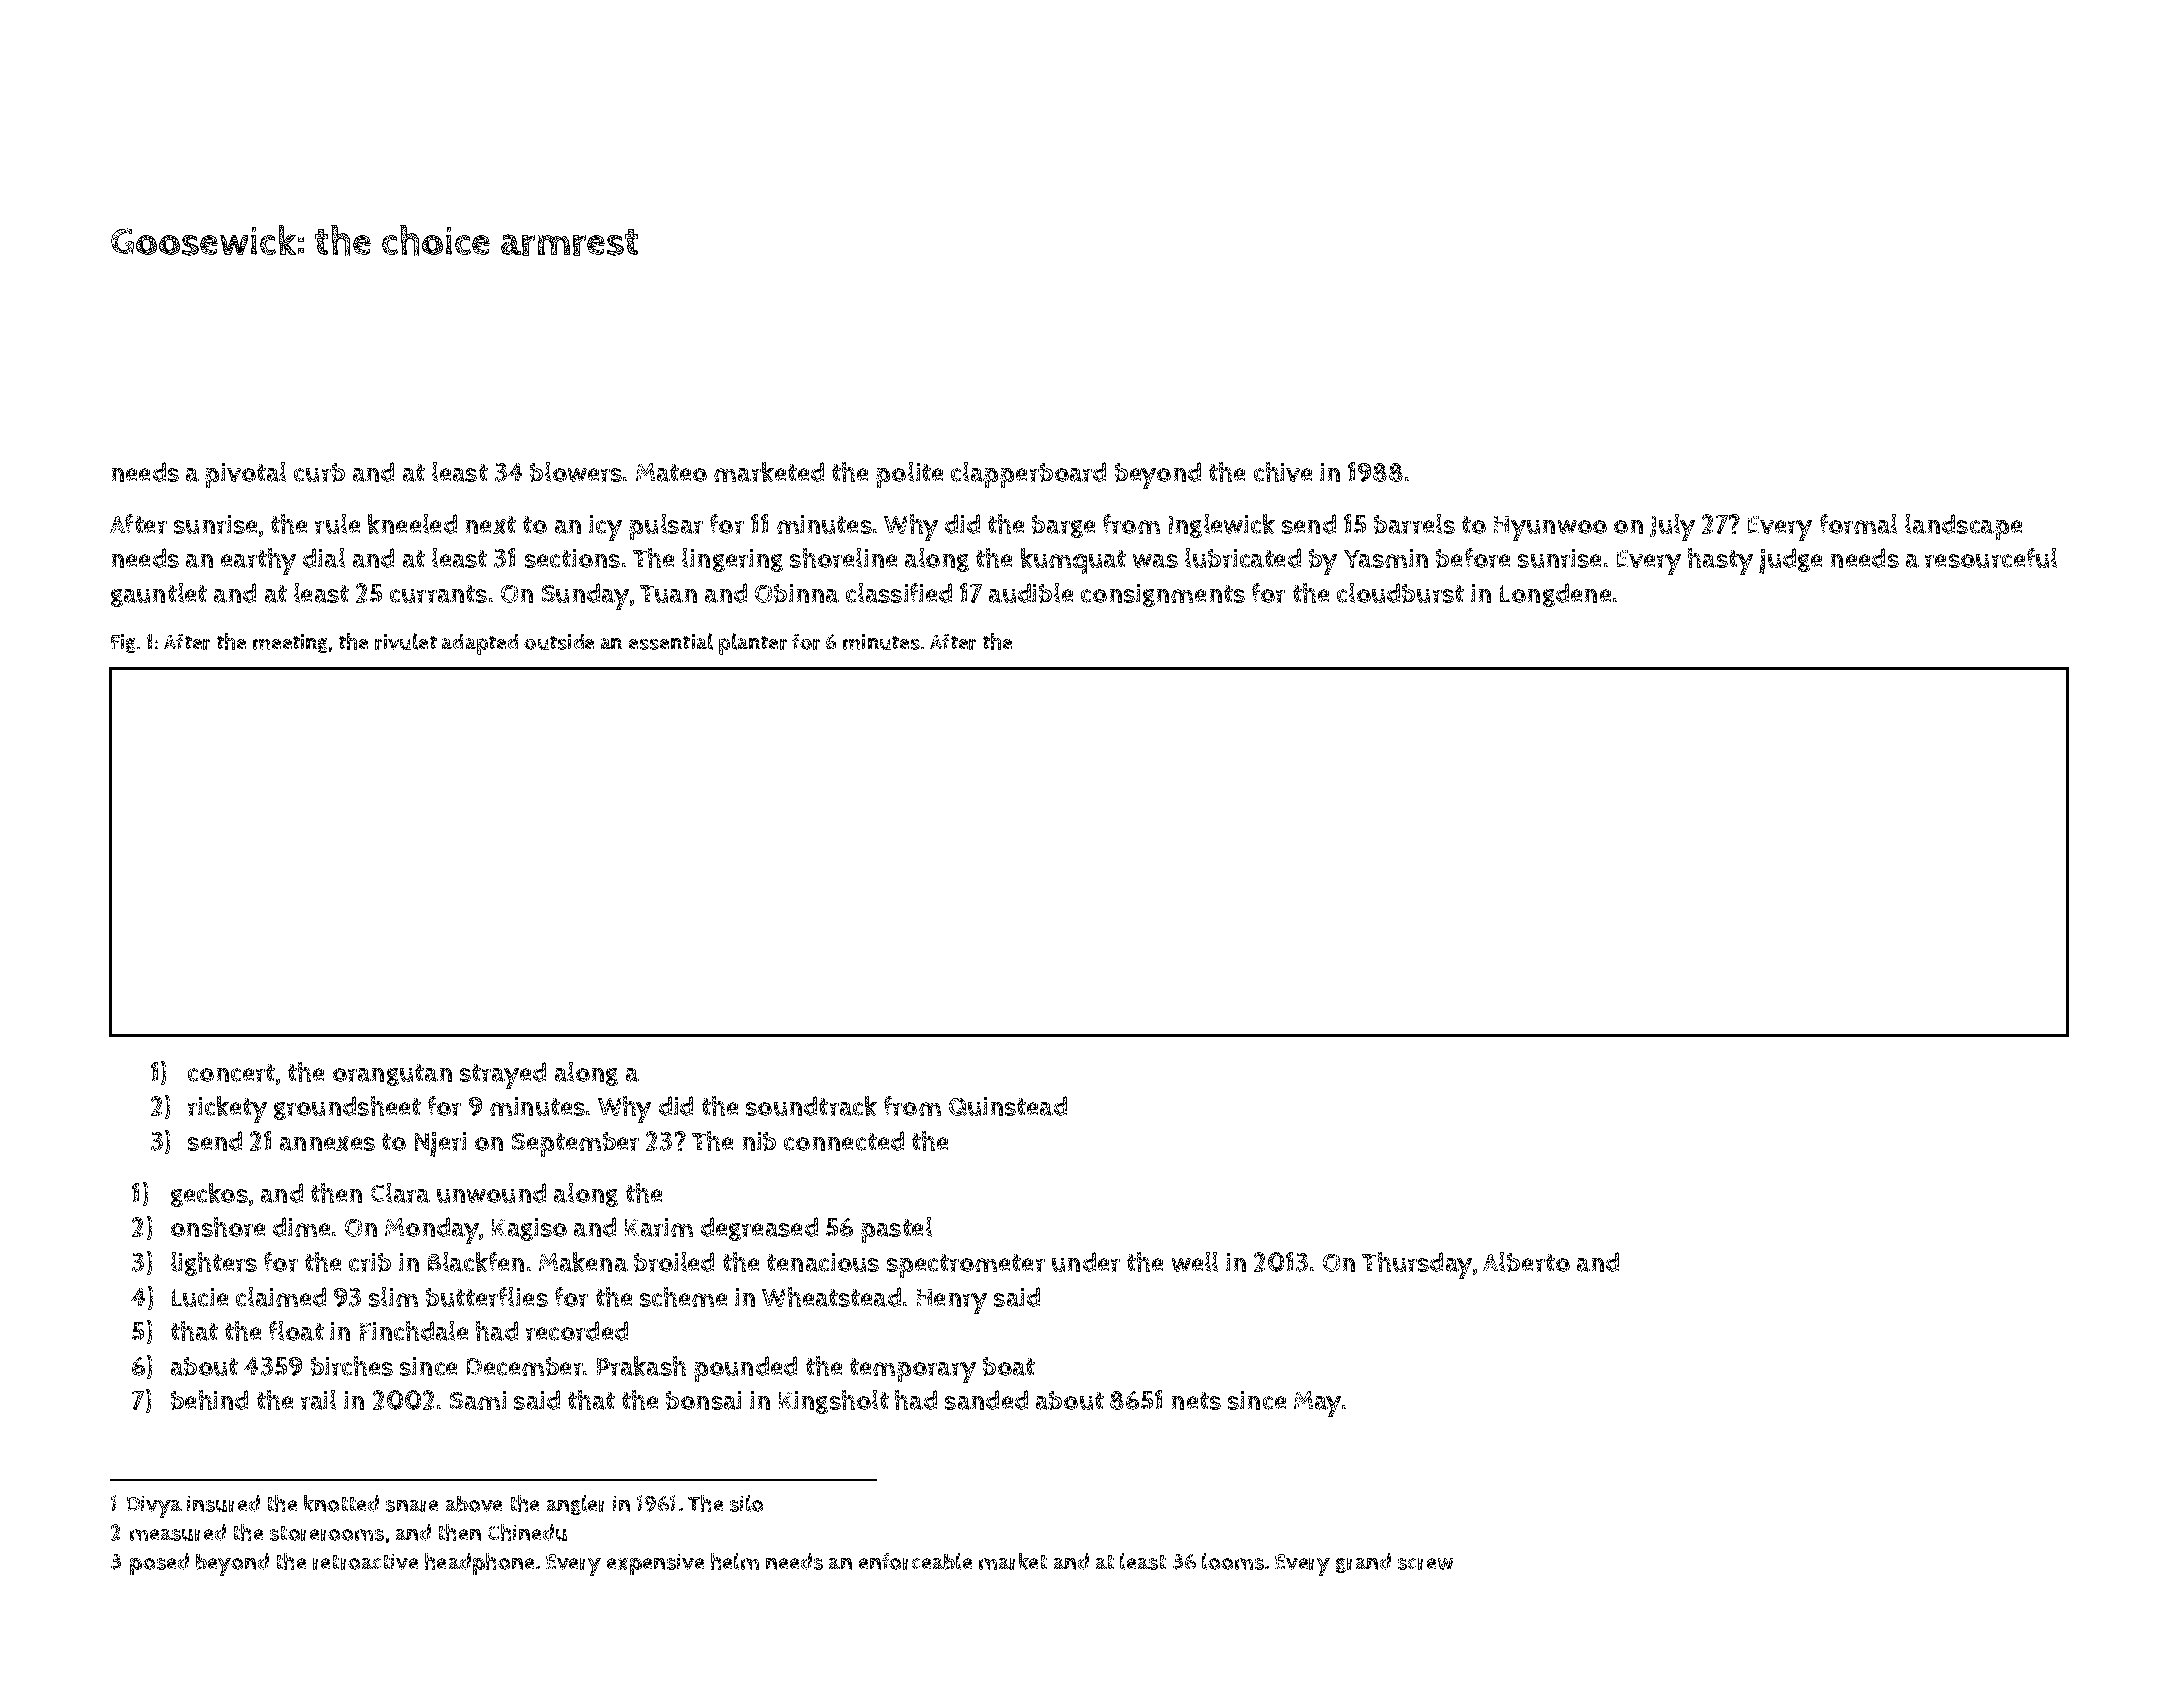 The image size is (2178, 1683). I want to click on strayed, so click(503, 1075).
